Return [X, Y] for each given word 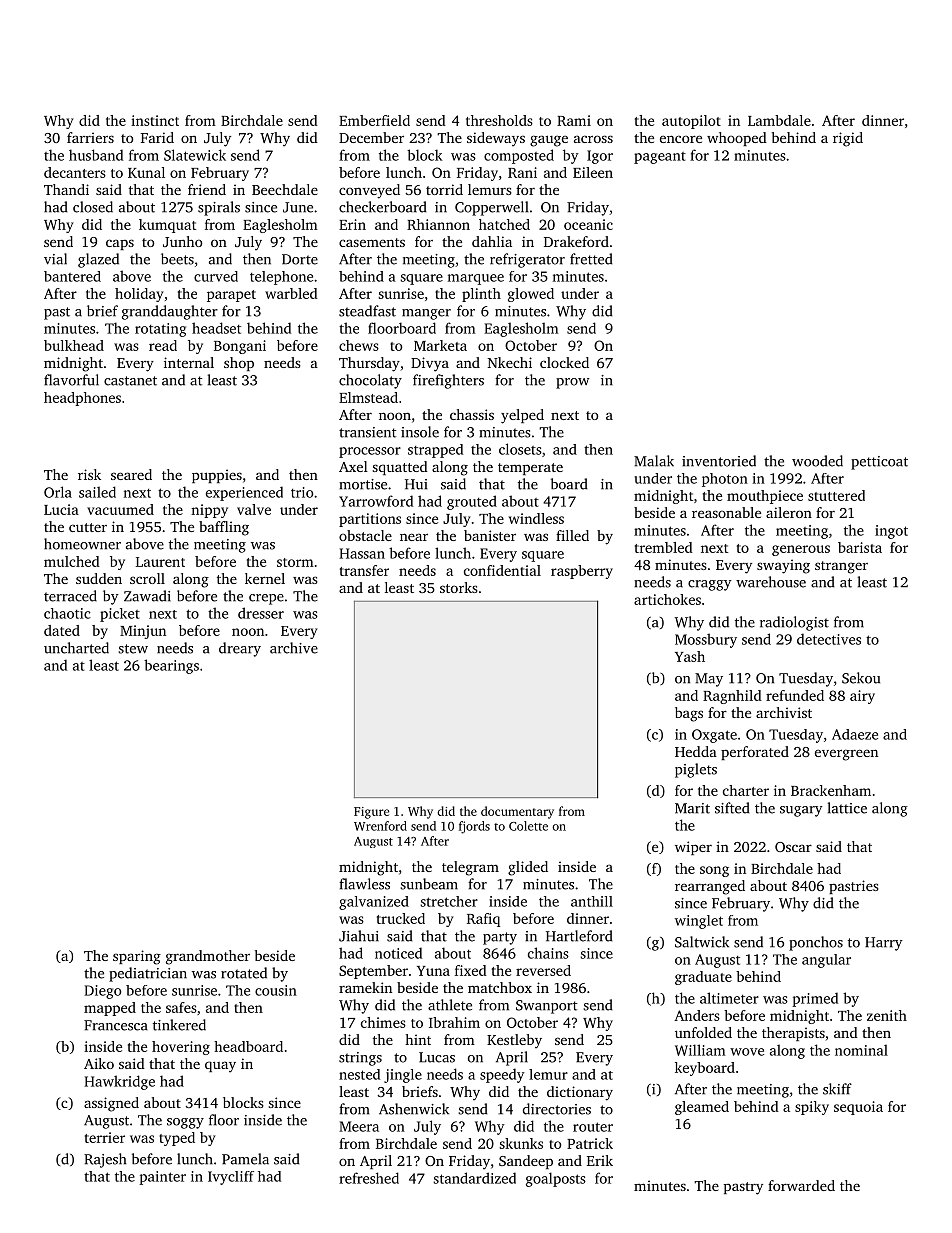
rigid [848, 139]
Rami [574, 120]
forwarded [801, 1185]
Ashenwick [414, 1109]
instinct [155, 120]
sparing [137, 957]
